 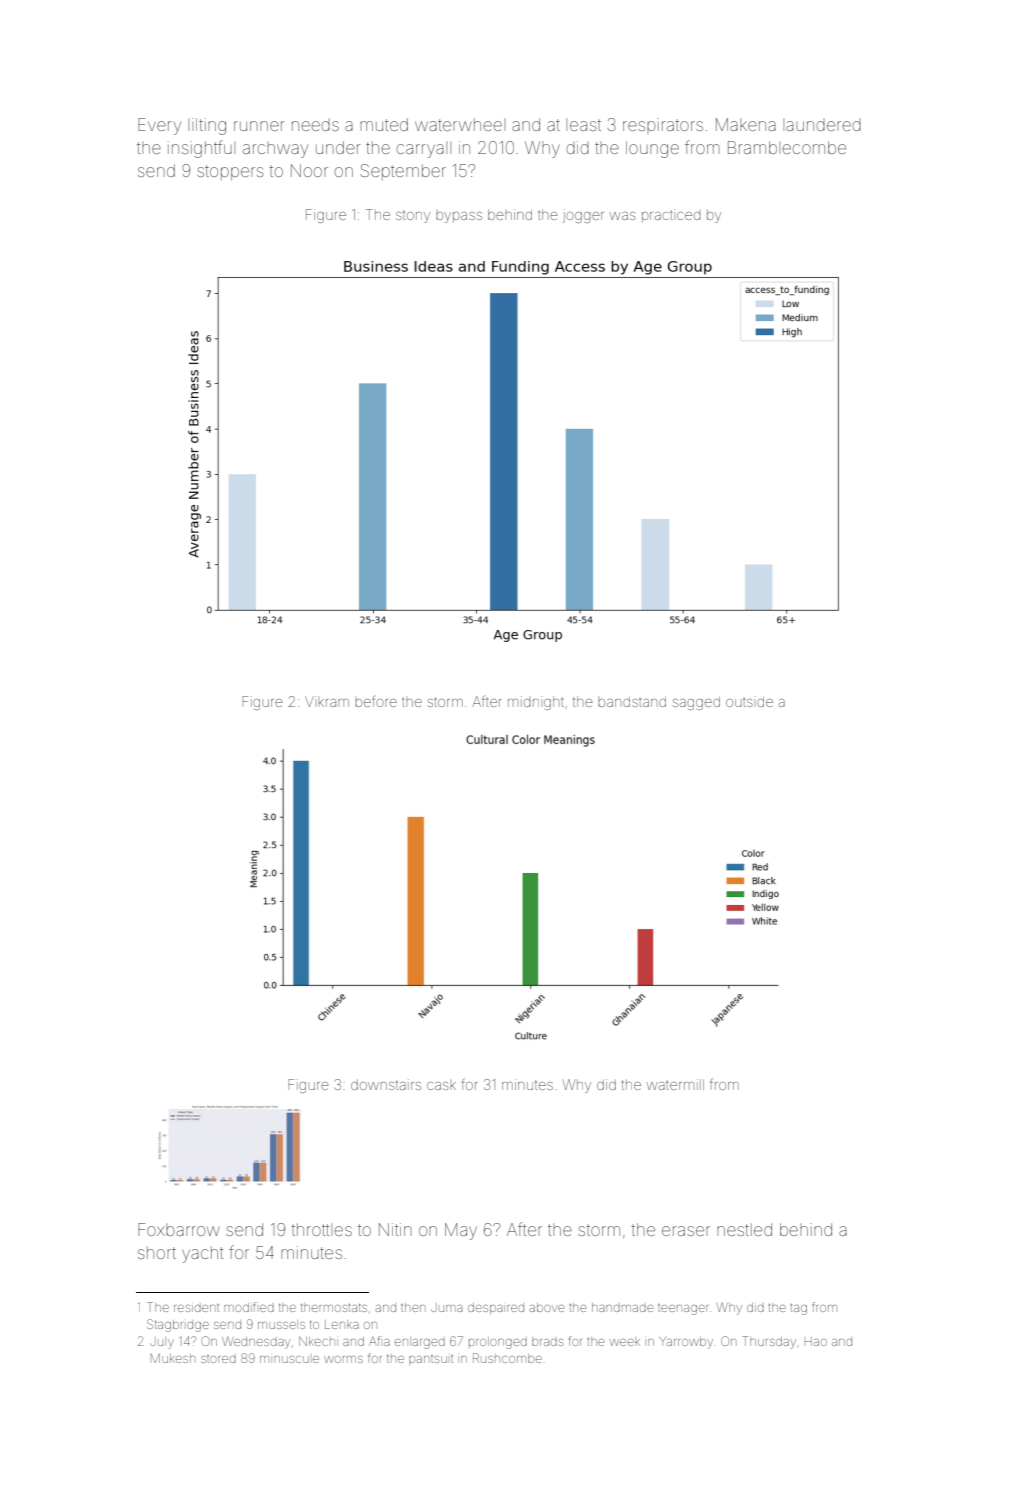 I want to click on Vikram, so click(x=327, y=701).
